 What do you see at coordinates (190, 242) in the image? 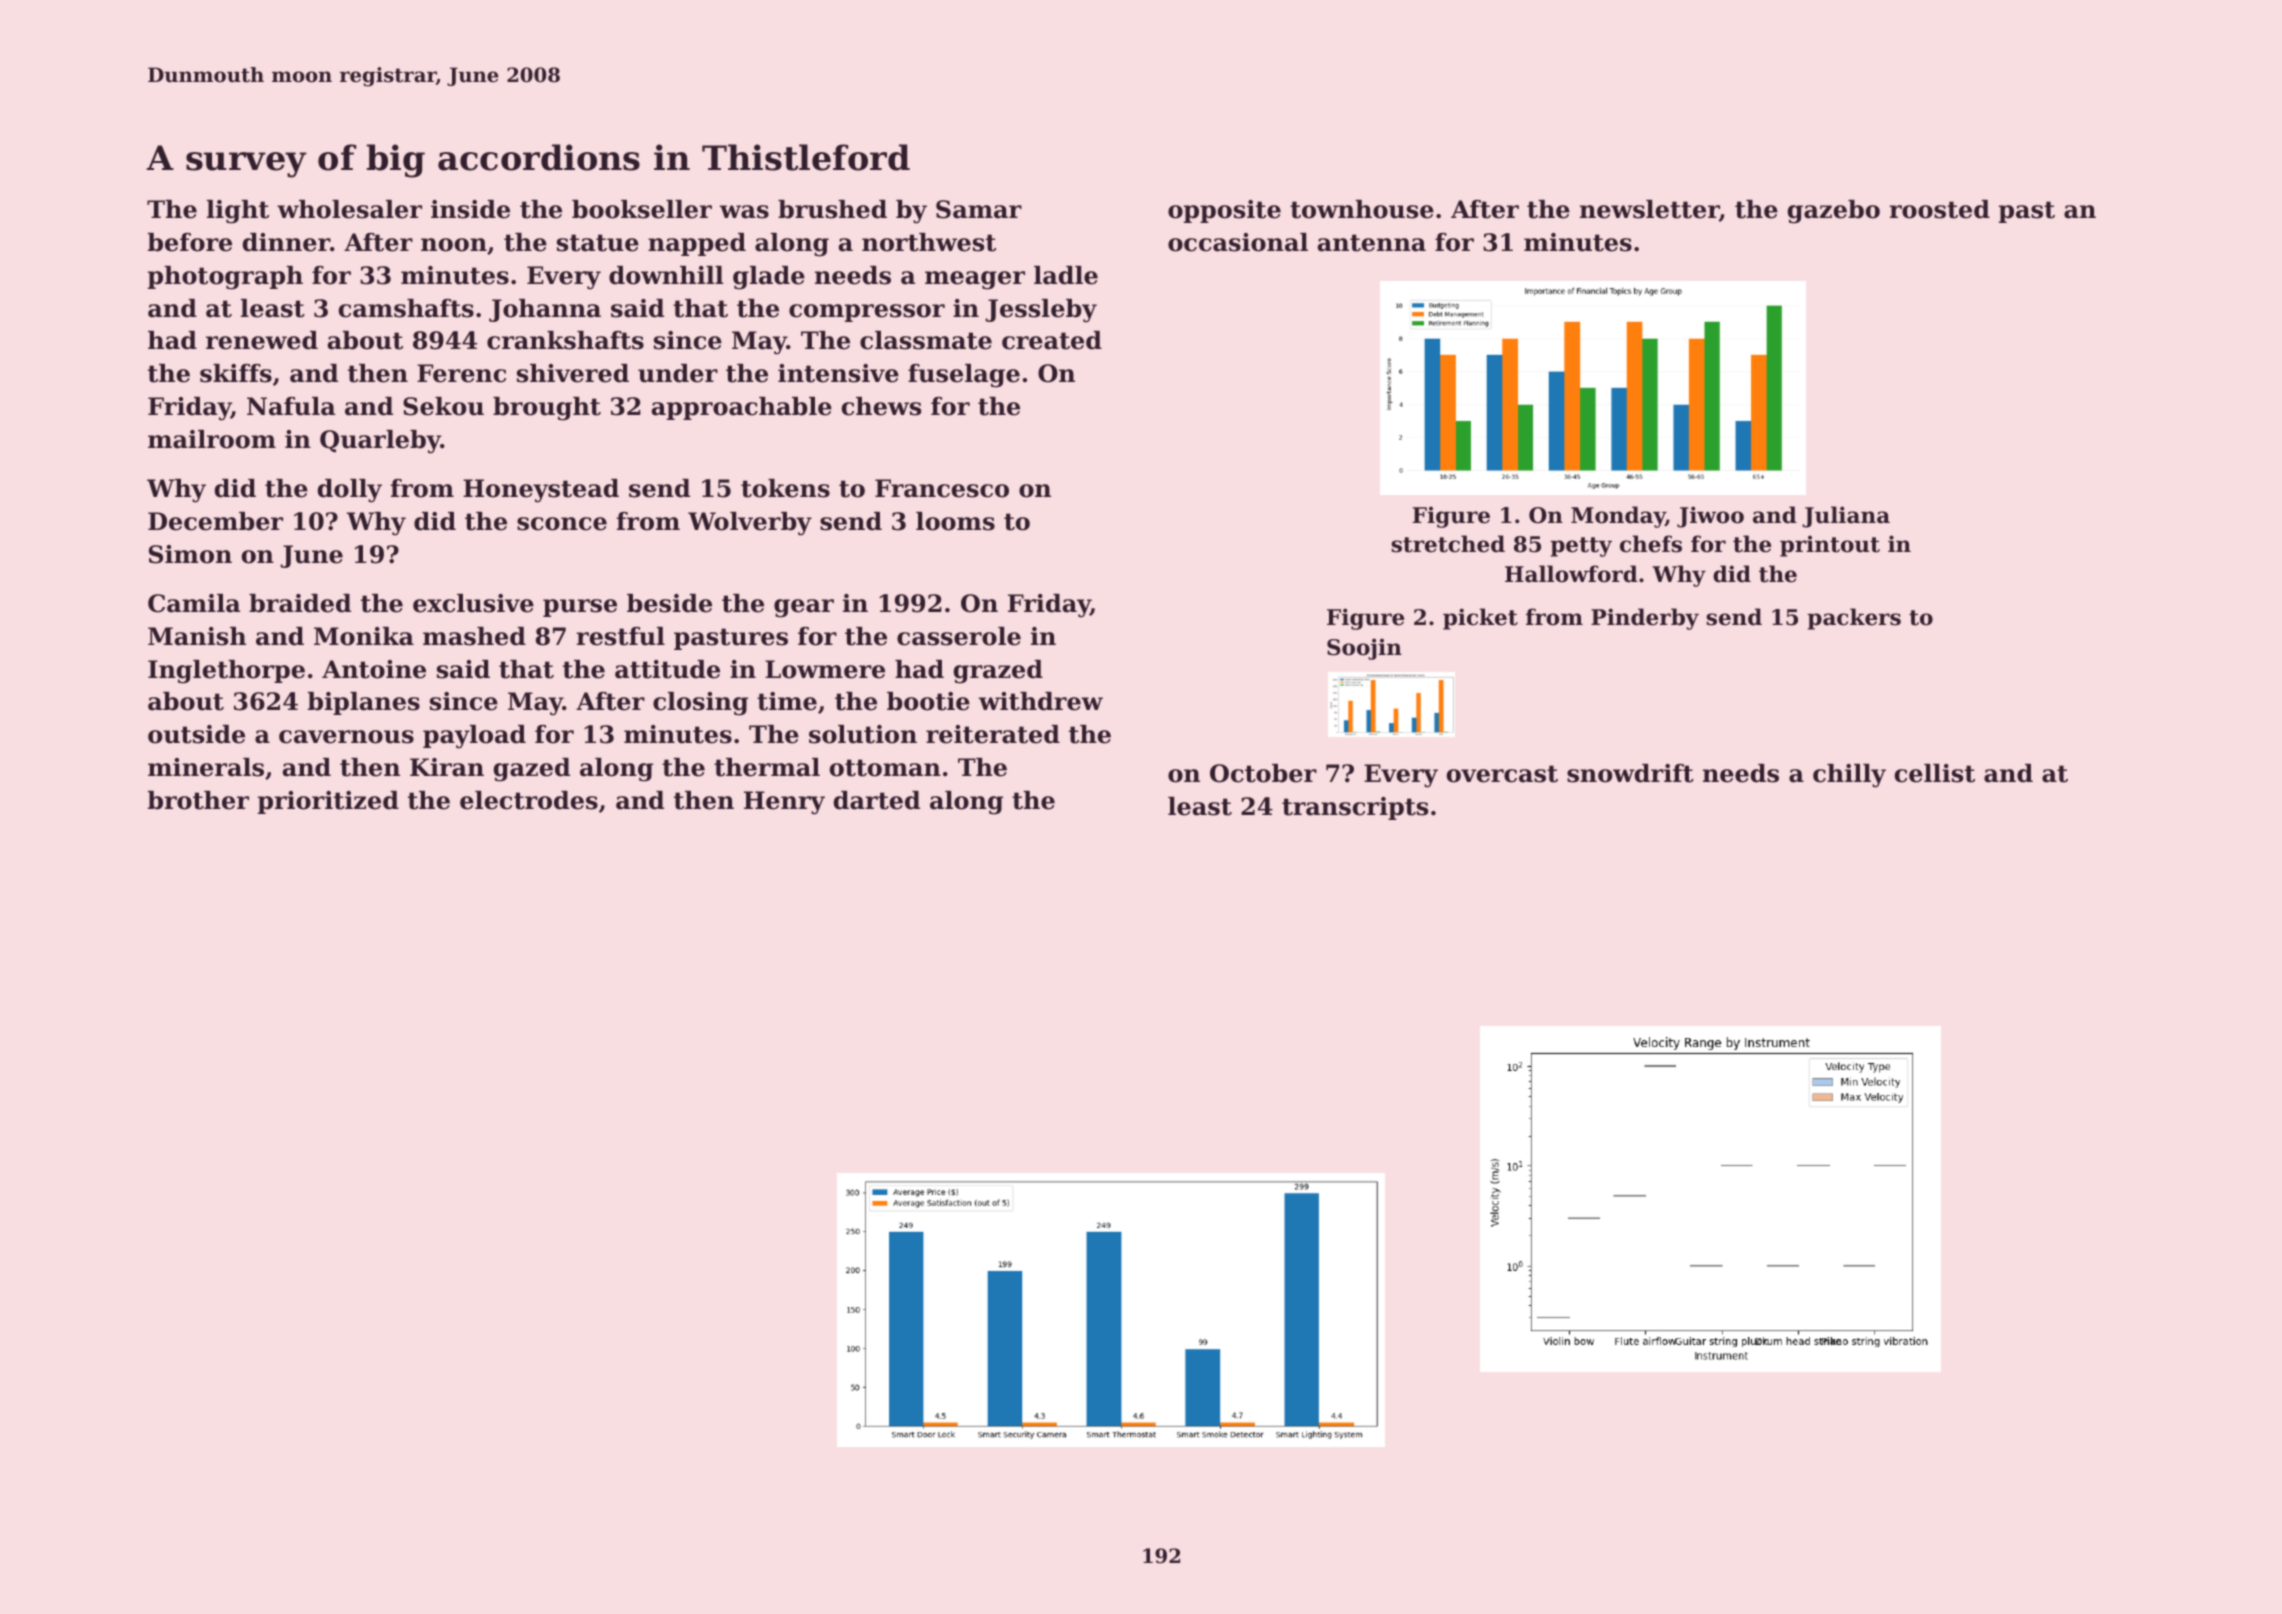
I see `before` at bounding box center [190, 242].
